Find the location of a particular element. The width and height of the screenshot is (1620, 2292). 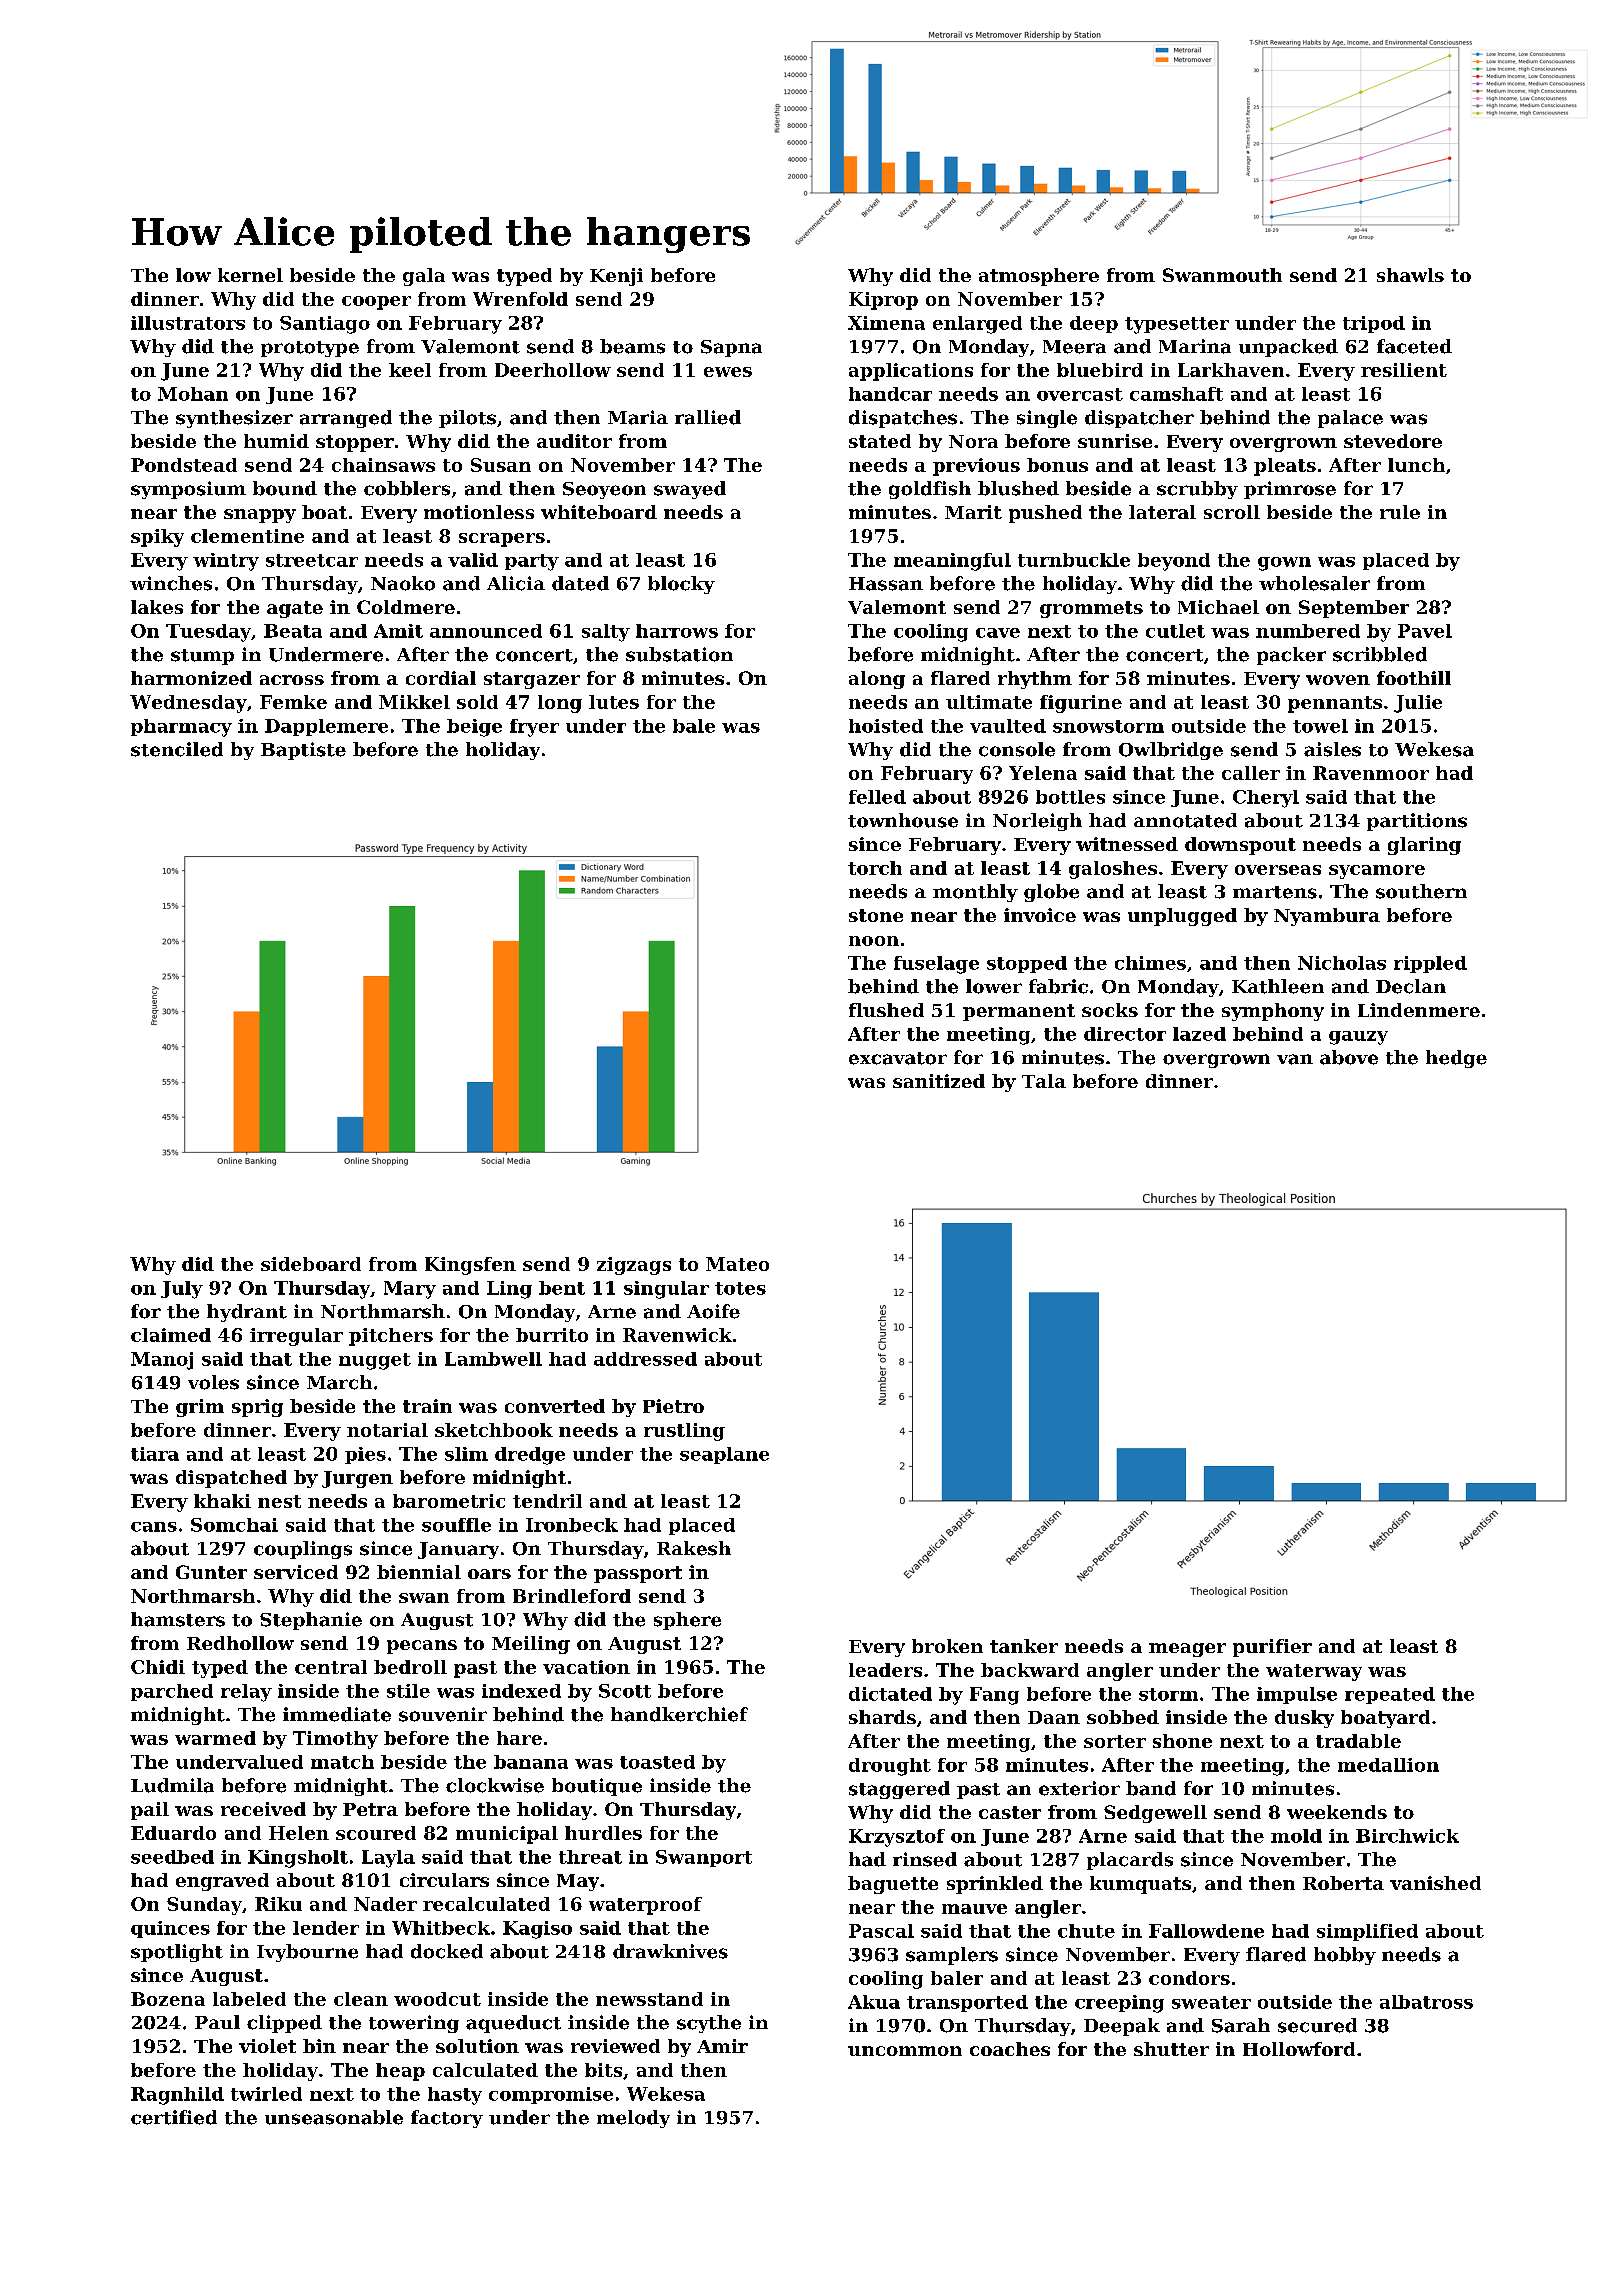

unseasonable is located at coordinates (334, 2117).
